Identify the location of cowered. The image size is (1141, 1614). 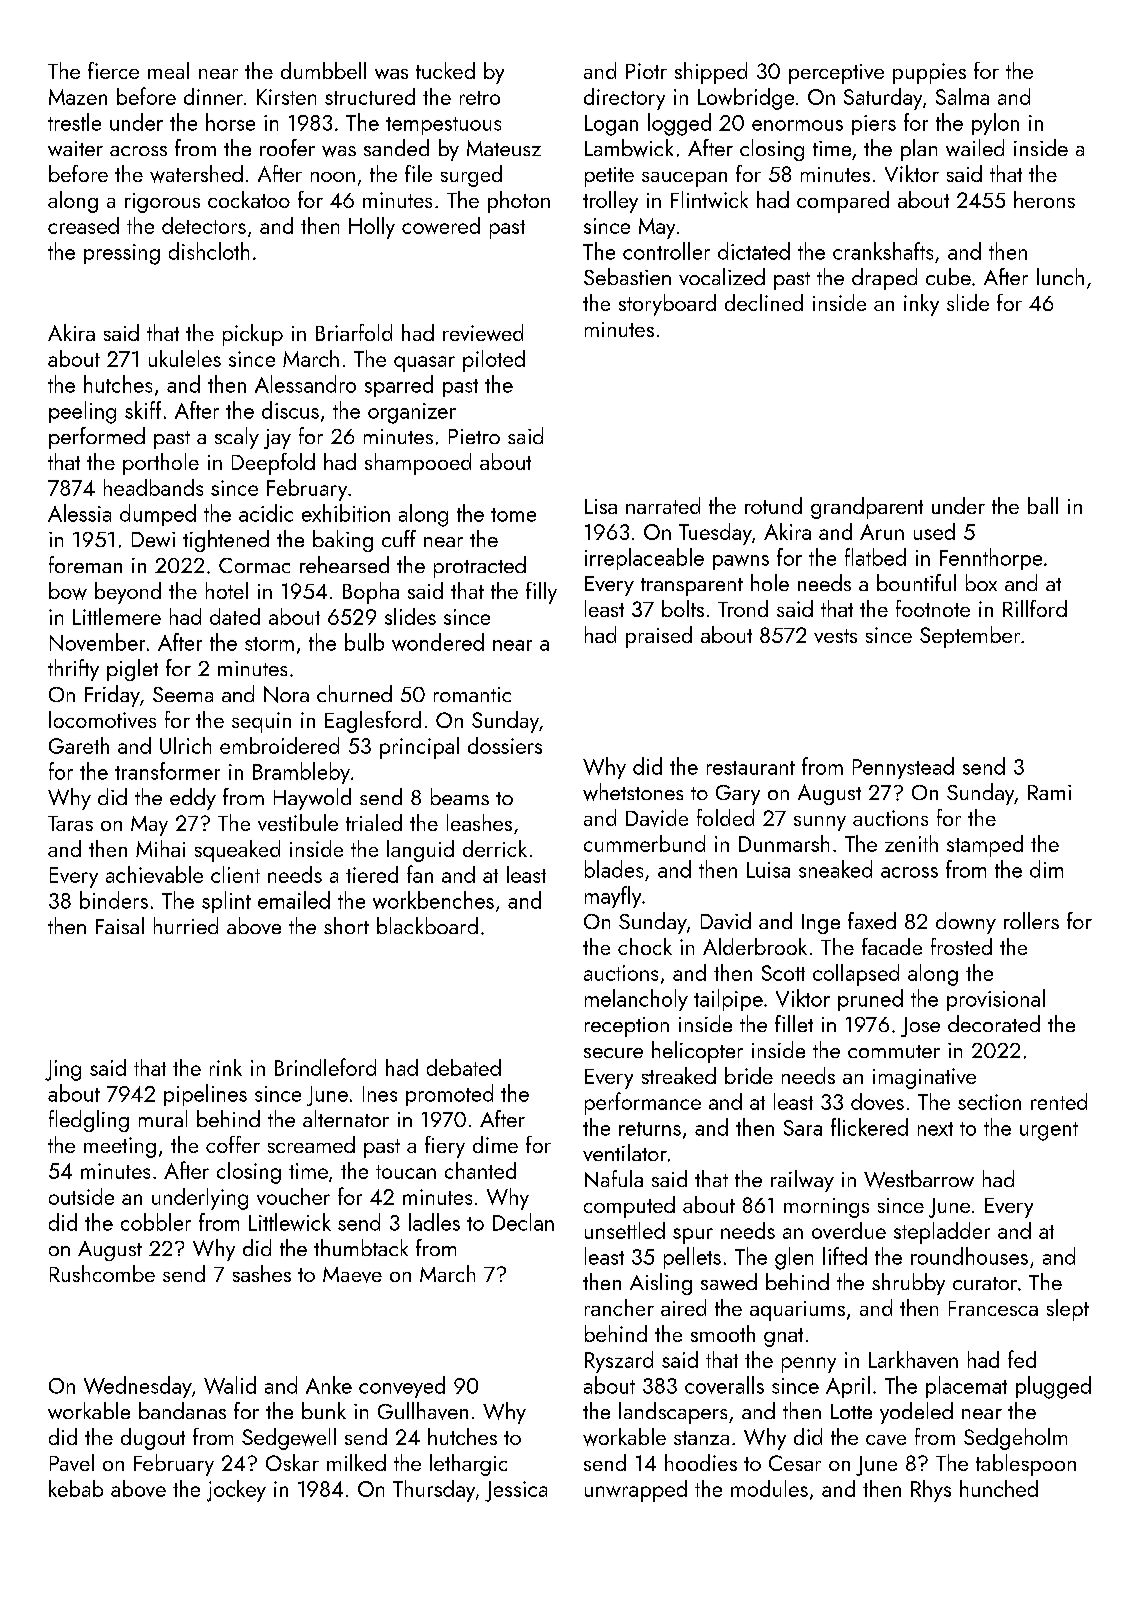
(441, 225).
